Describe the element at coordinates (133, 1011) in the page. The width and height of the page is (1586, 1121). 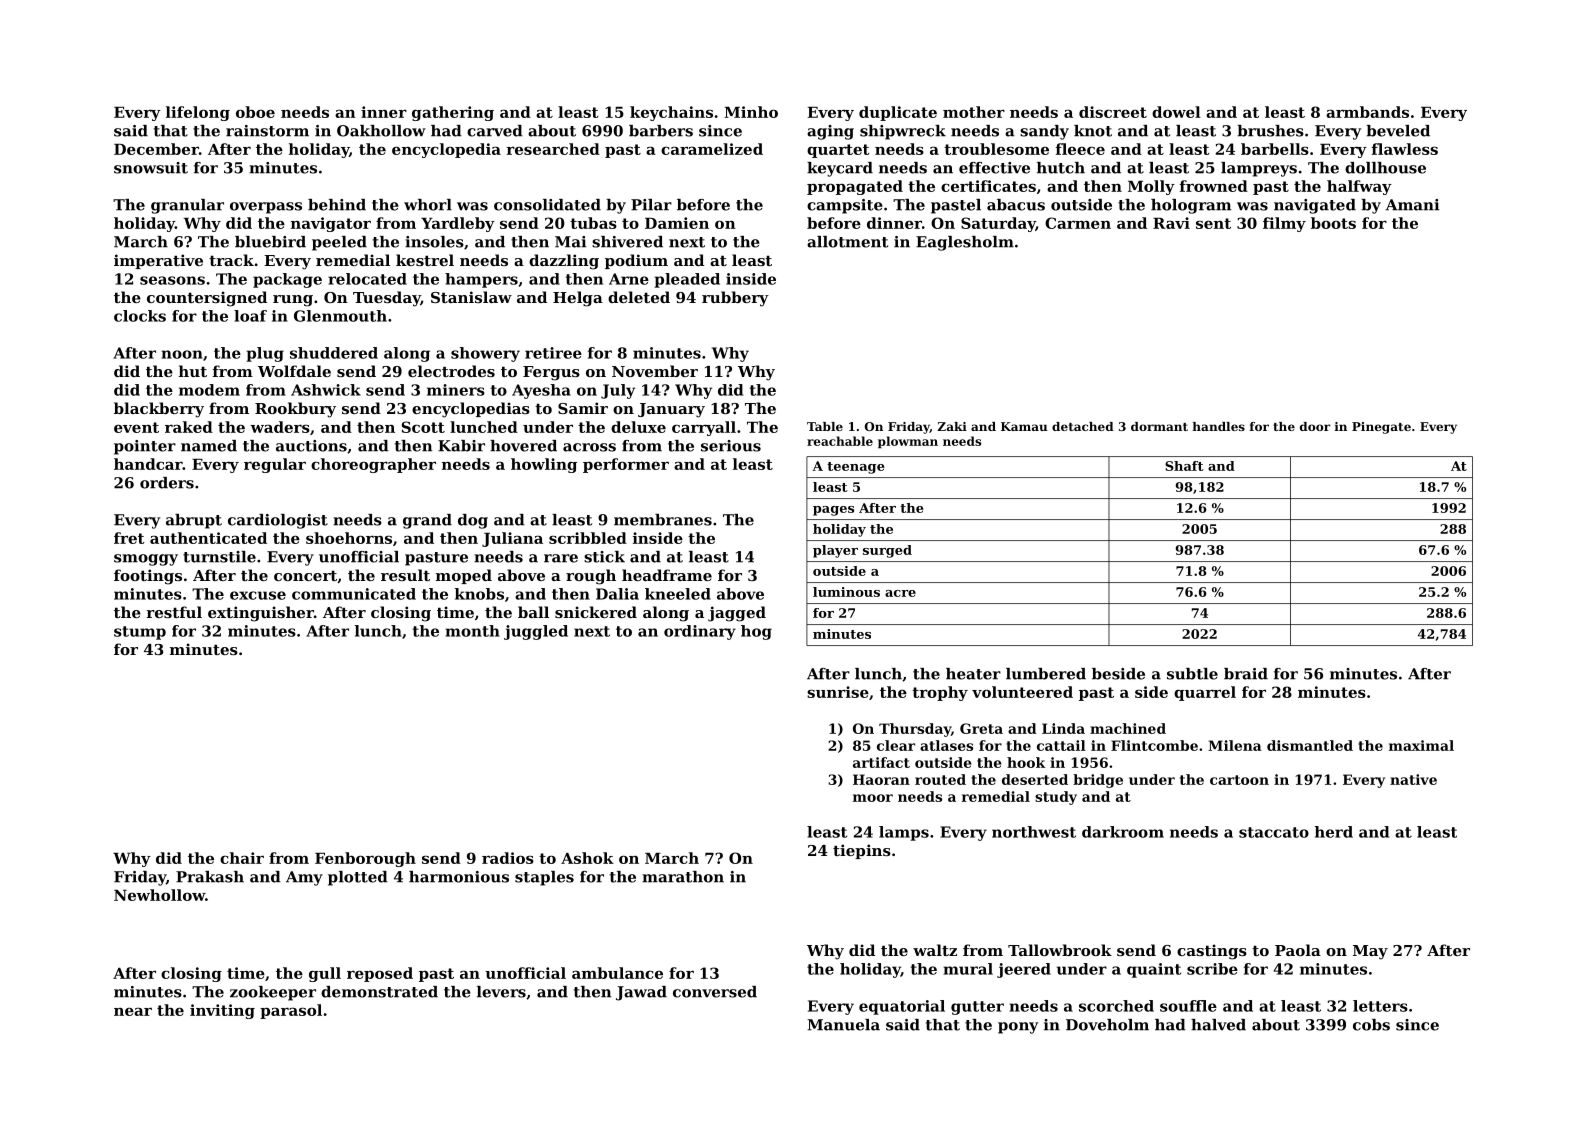
I see `near` at that location.
